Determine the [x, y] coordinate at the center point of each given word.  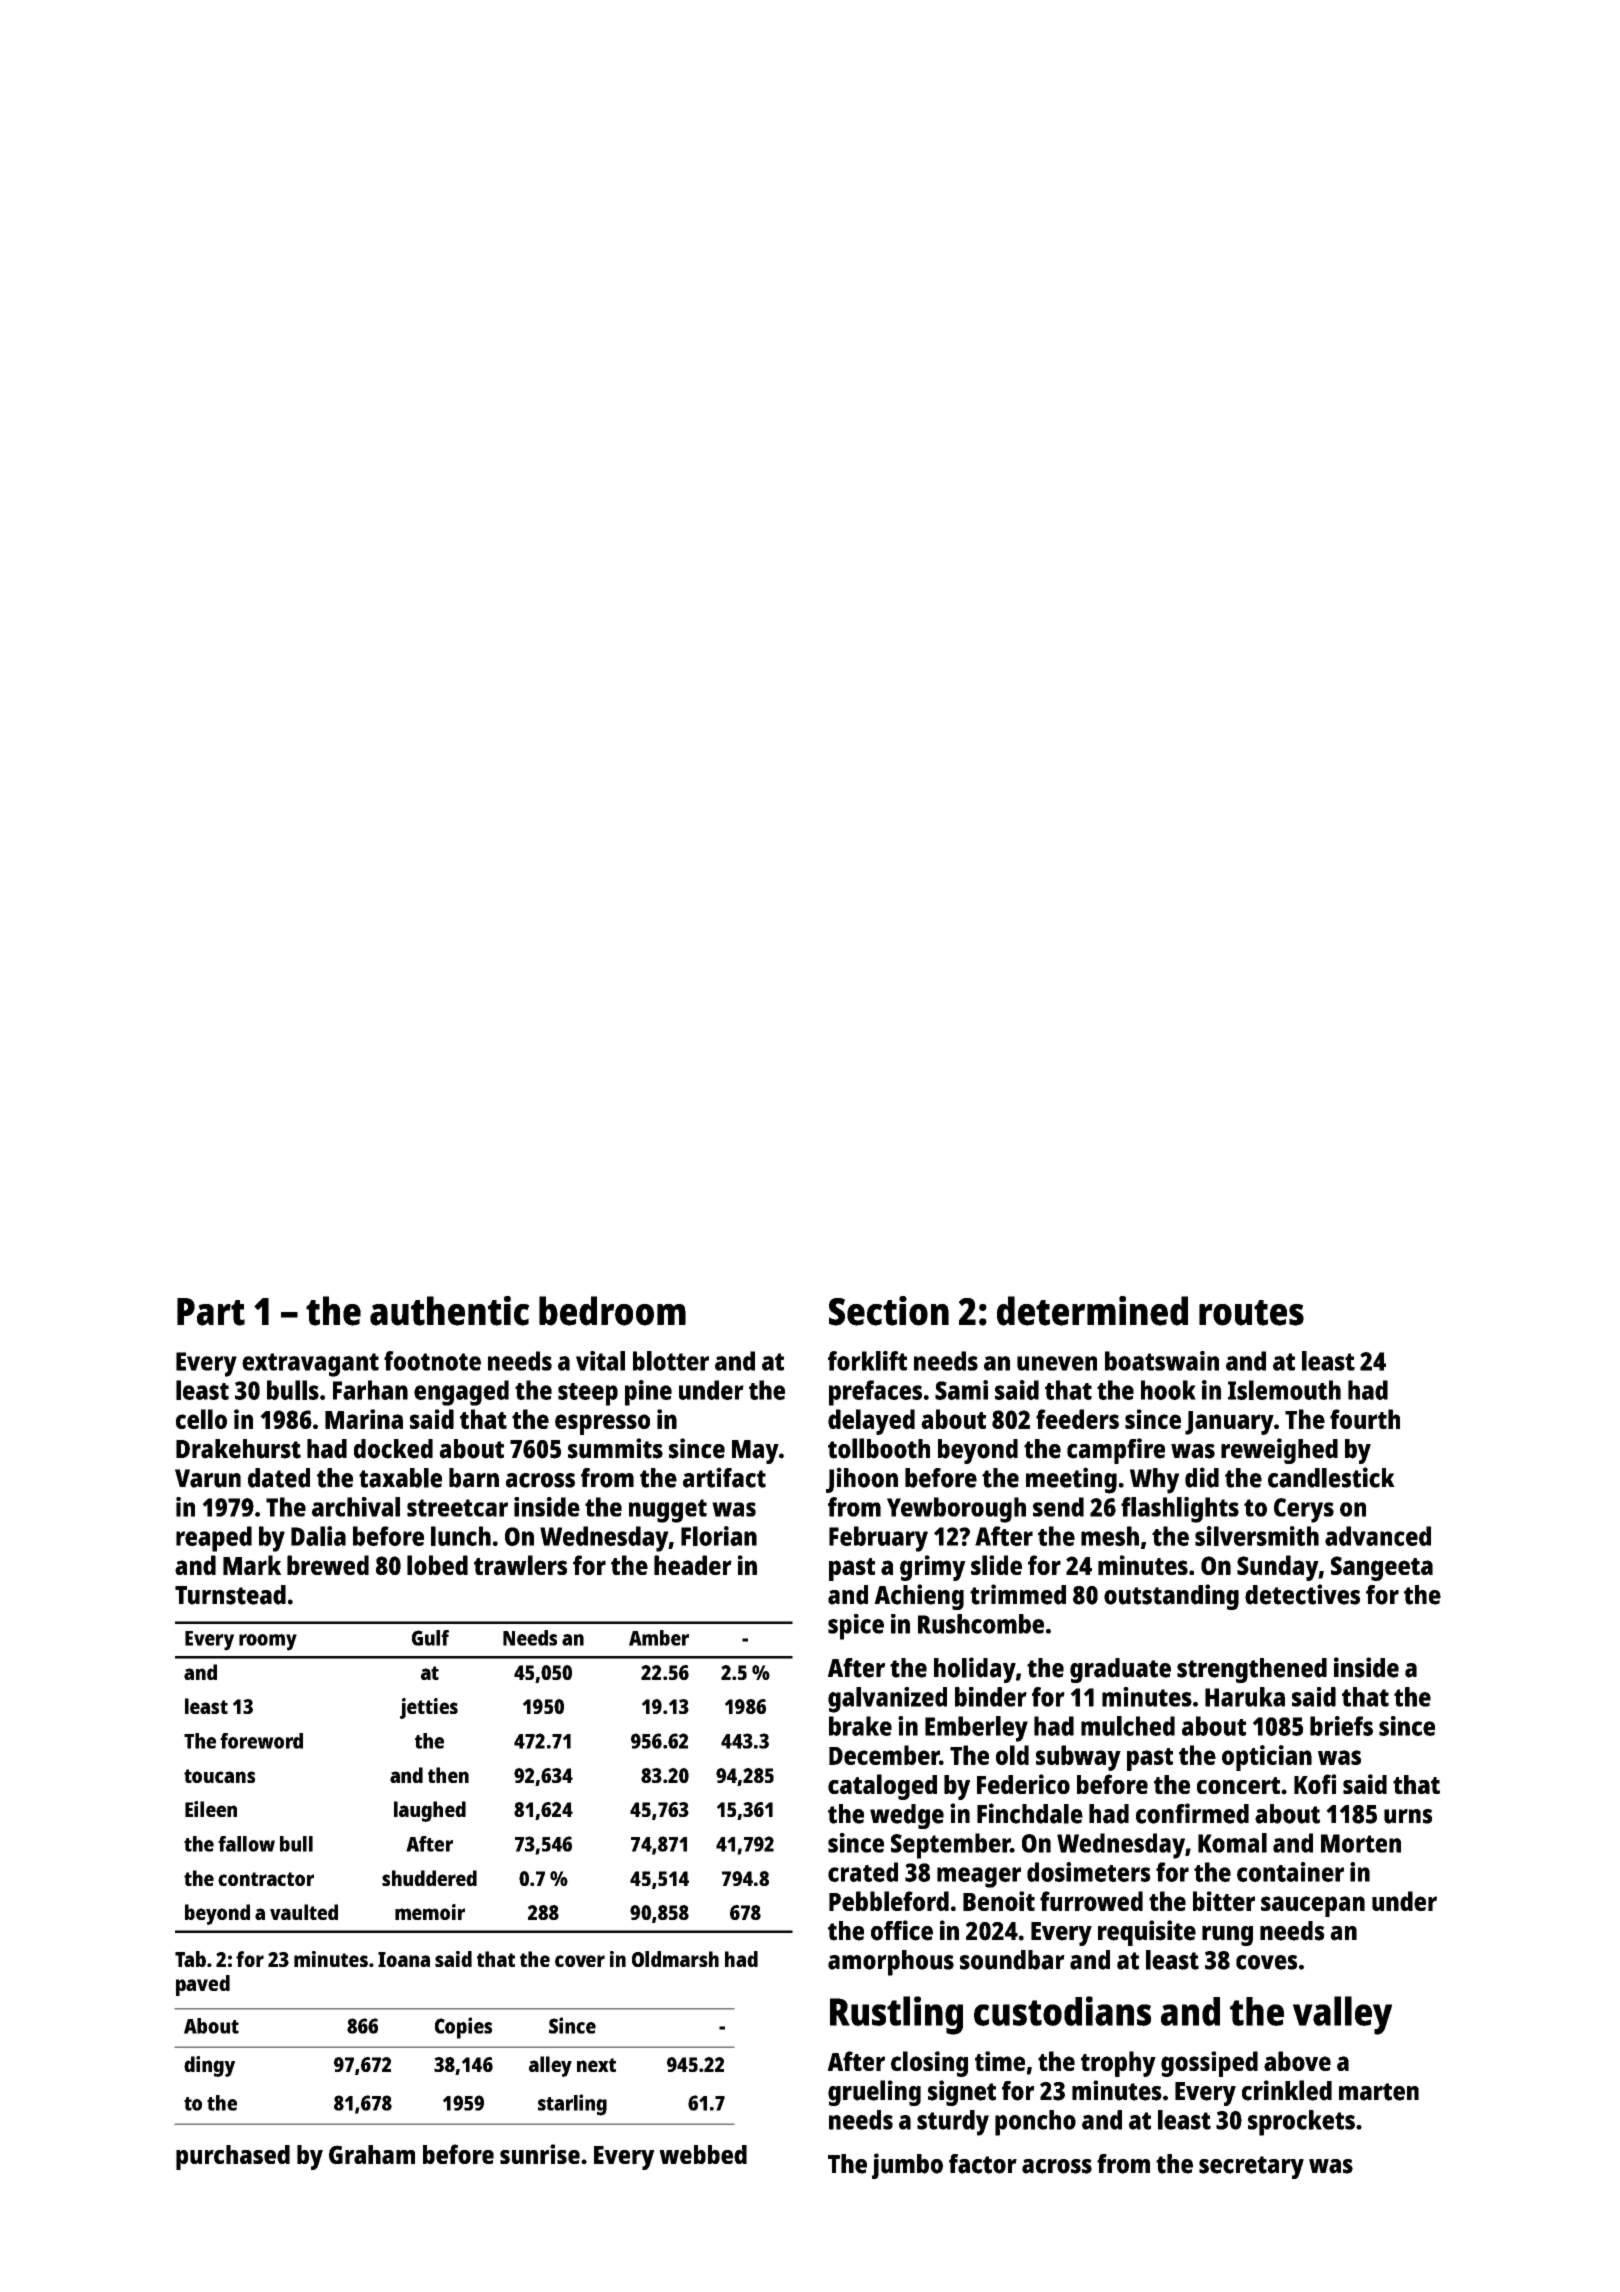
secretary [1251, 2167]
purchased [233, 2157]
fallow [246, 1844]
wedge [907, 1816]
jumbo [907, 2166]
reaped [214, 1539]
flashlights [1180, 1510]
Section [889, 1311]
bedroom [612, 1311]
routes [1251, 1313]
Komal [1232, 1843]
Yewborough [956, 1510]
